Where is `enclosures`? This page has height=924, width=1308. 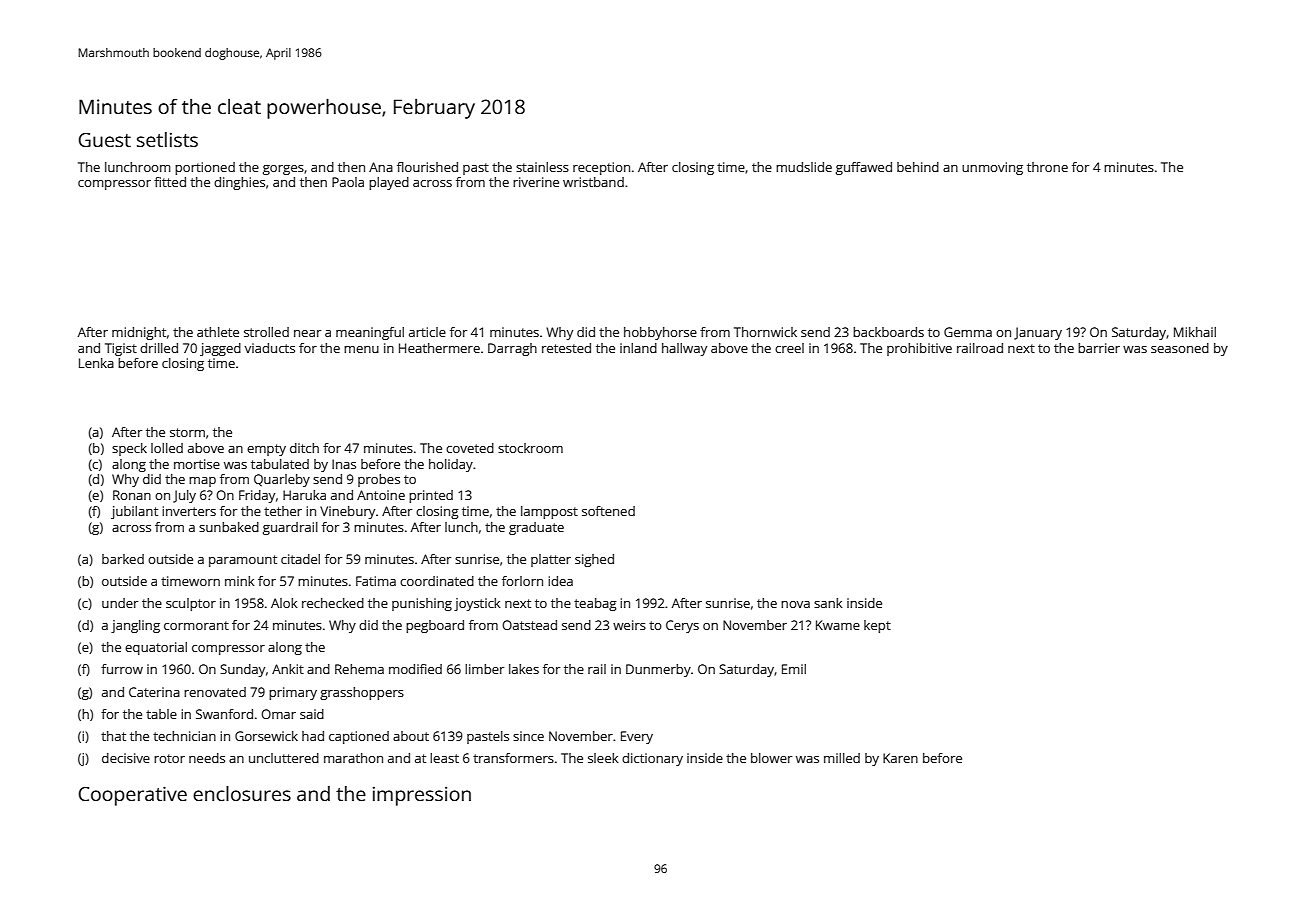
enclosures is located at coordinates (242, 793).
